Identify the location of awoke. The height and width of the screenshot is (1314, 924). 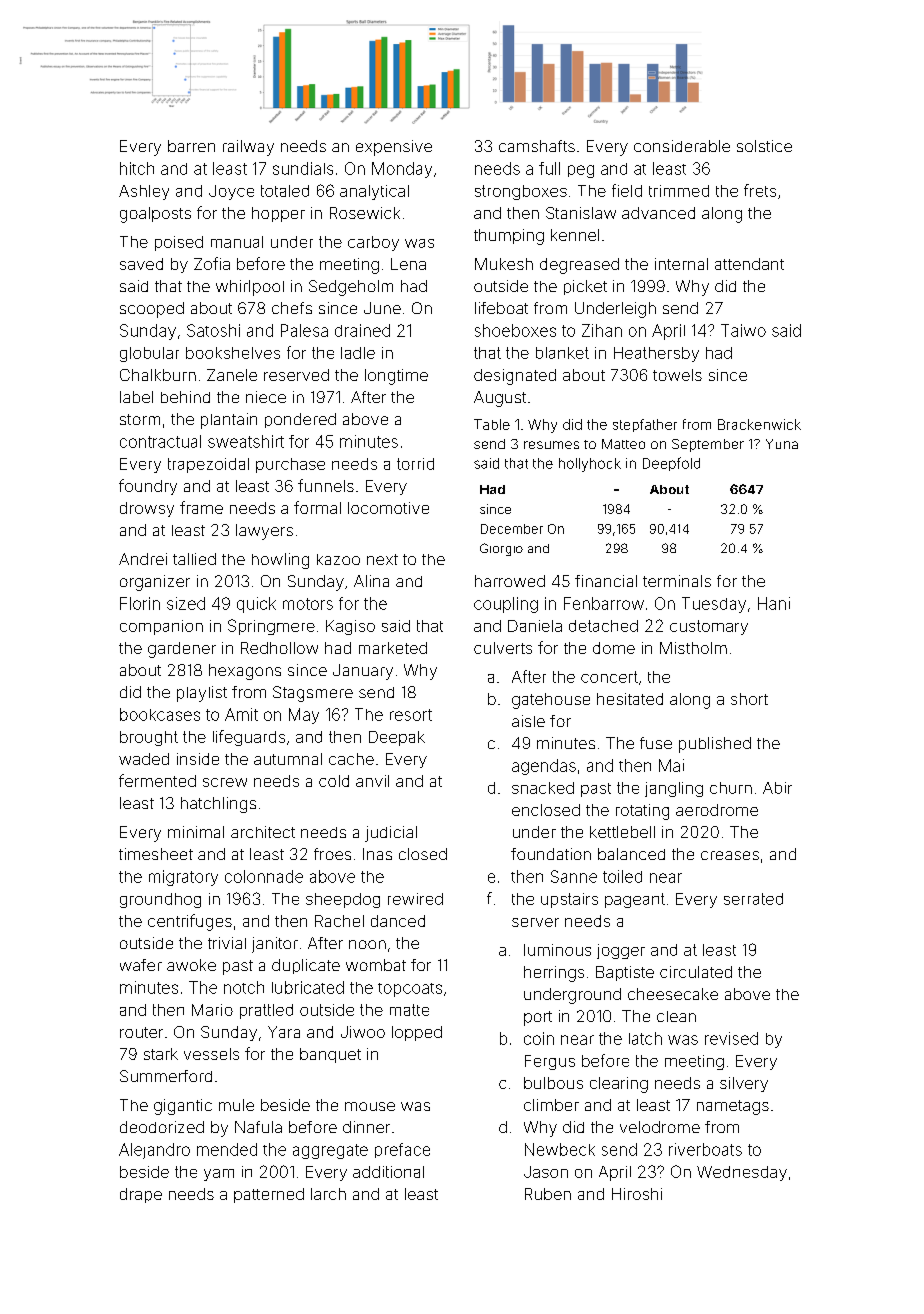
(191, 965).
